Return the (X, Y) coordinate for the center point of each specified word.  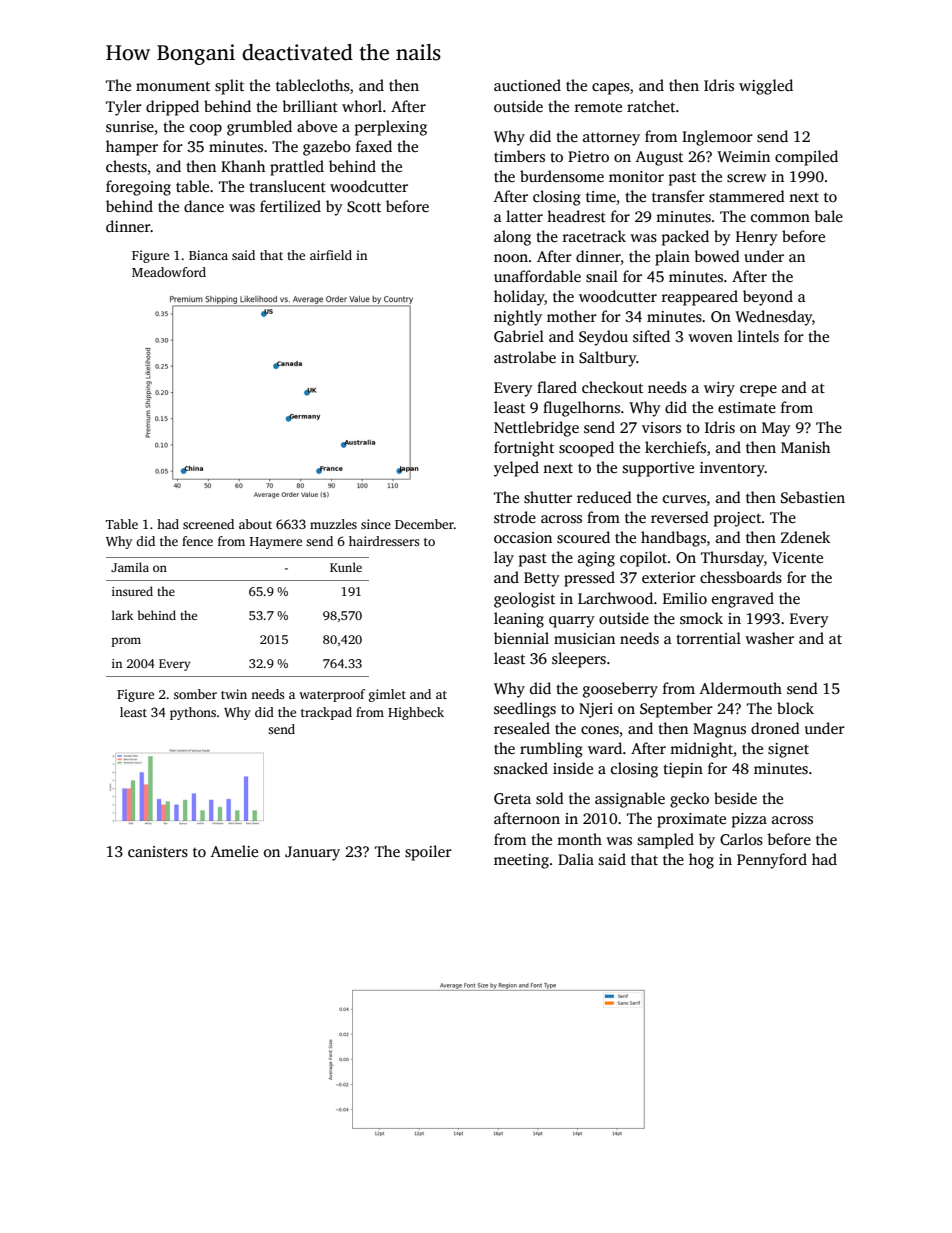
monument (173, 86)
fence (197, 541)
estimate (747, 408)
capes (611, 89)
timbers (519, 156)
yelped (516, 469)
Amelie (234, 851)
